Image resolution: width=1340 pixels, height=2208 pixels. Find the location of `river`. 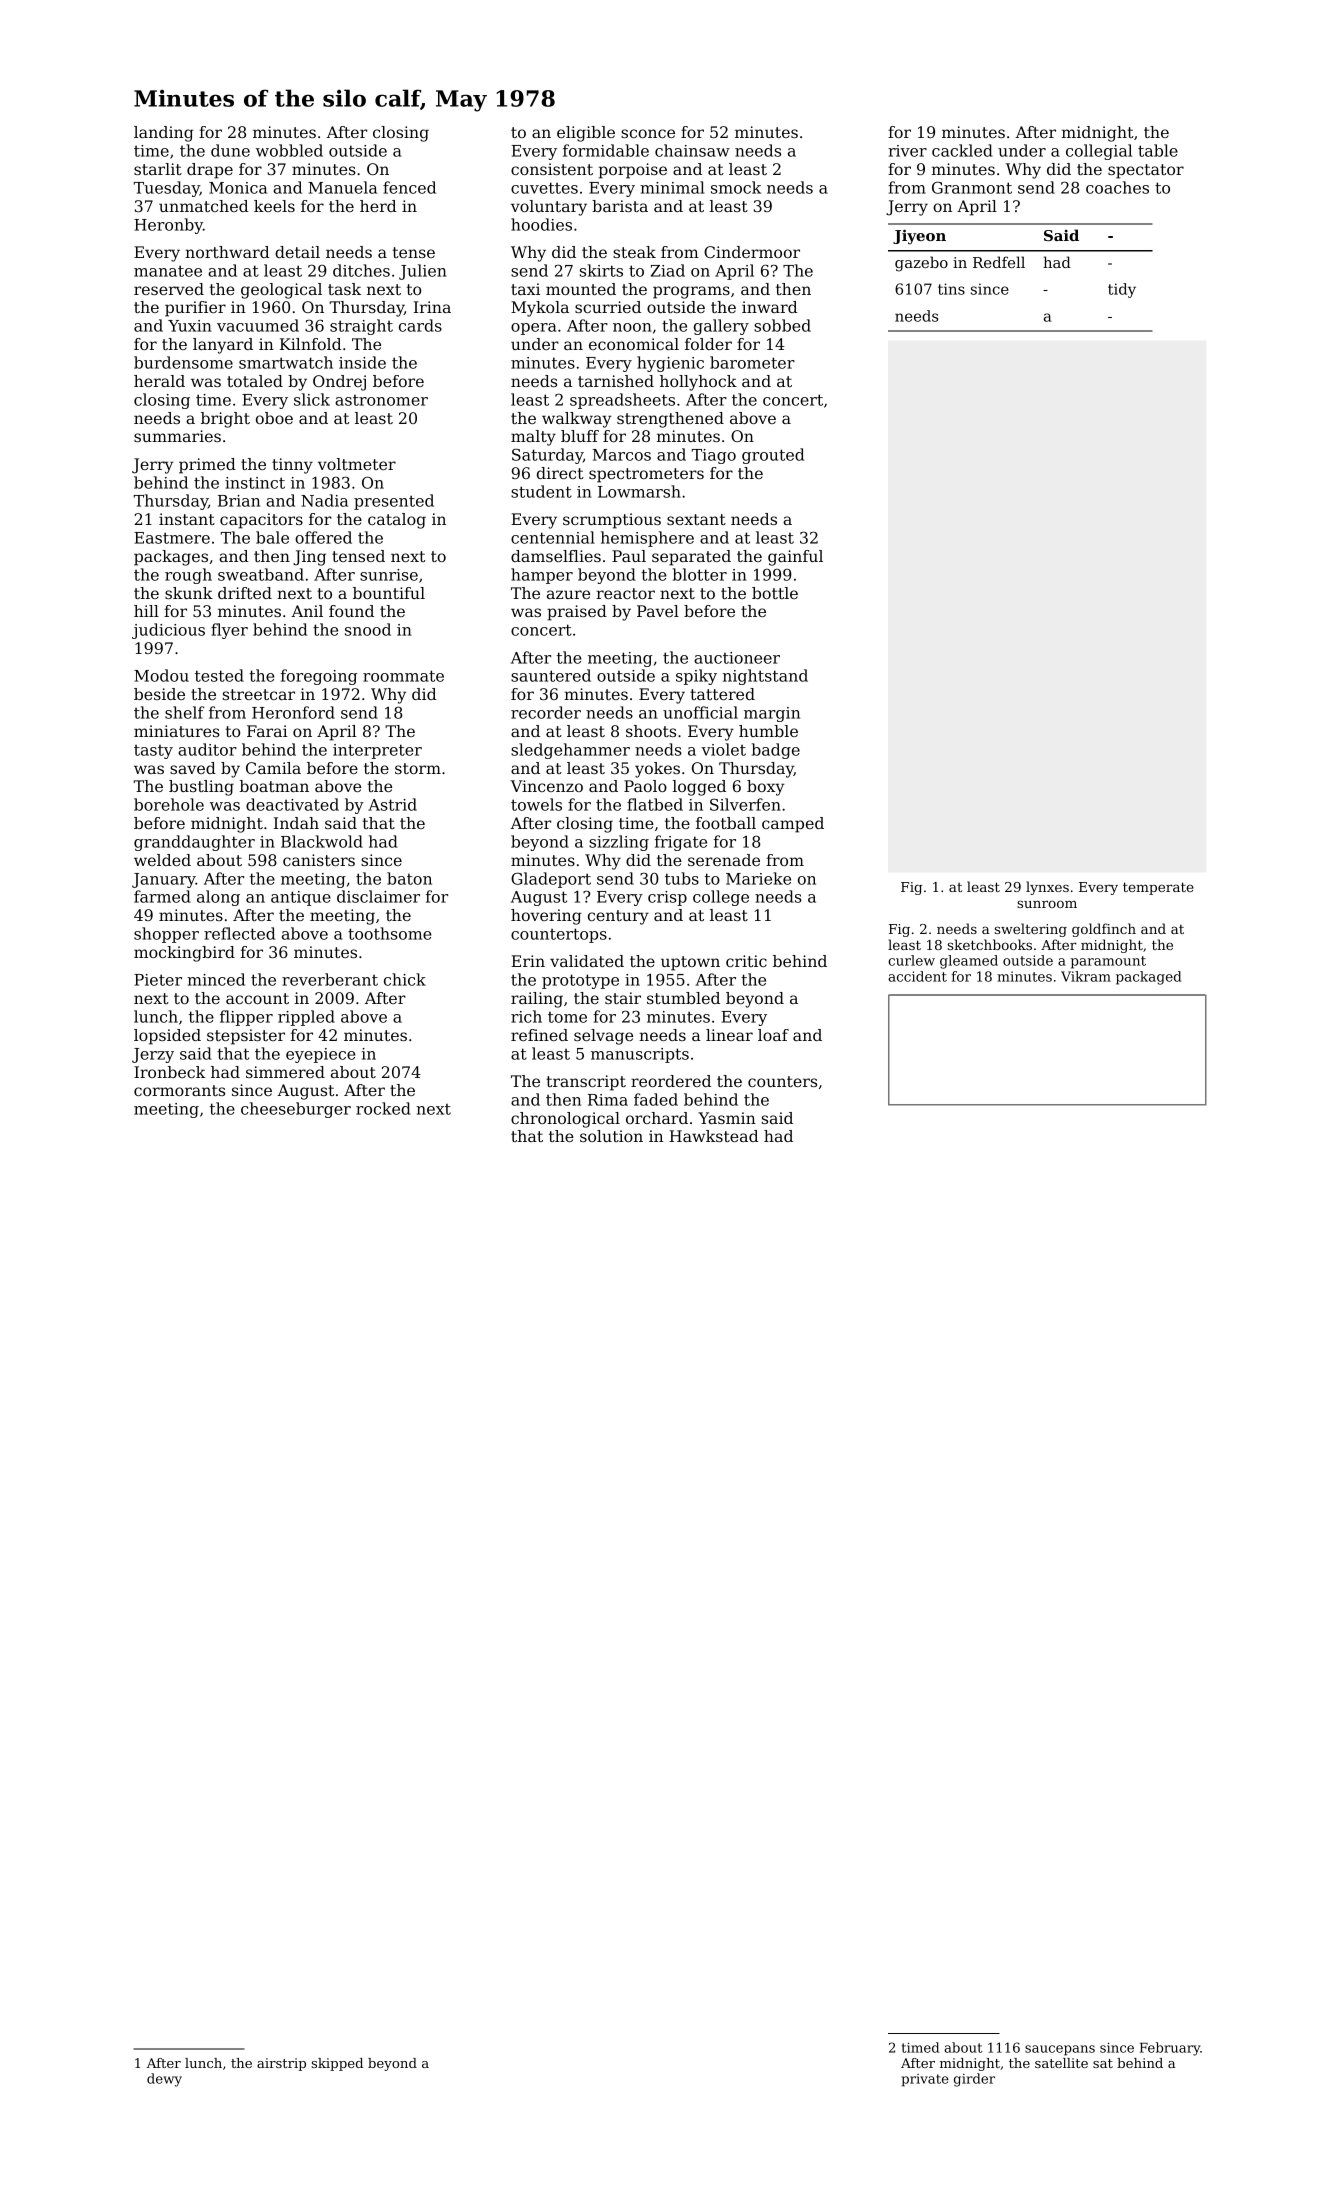

river is located at coordinates (907, 151).
